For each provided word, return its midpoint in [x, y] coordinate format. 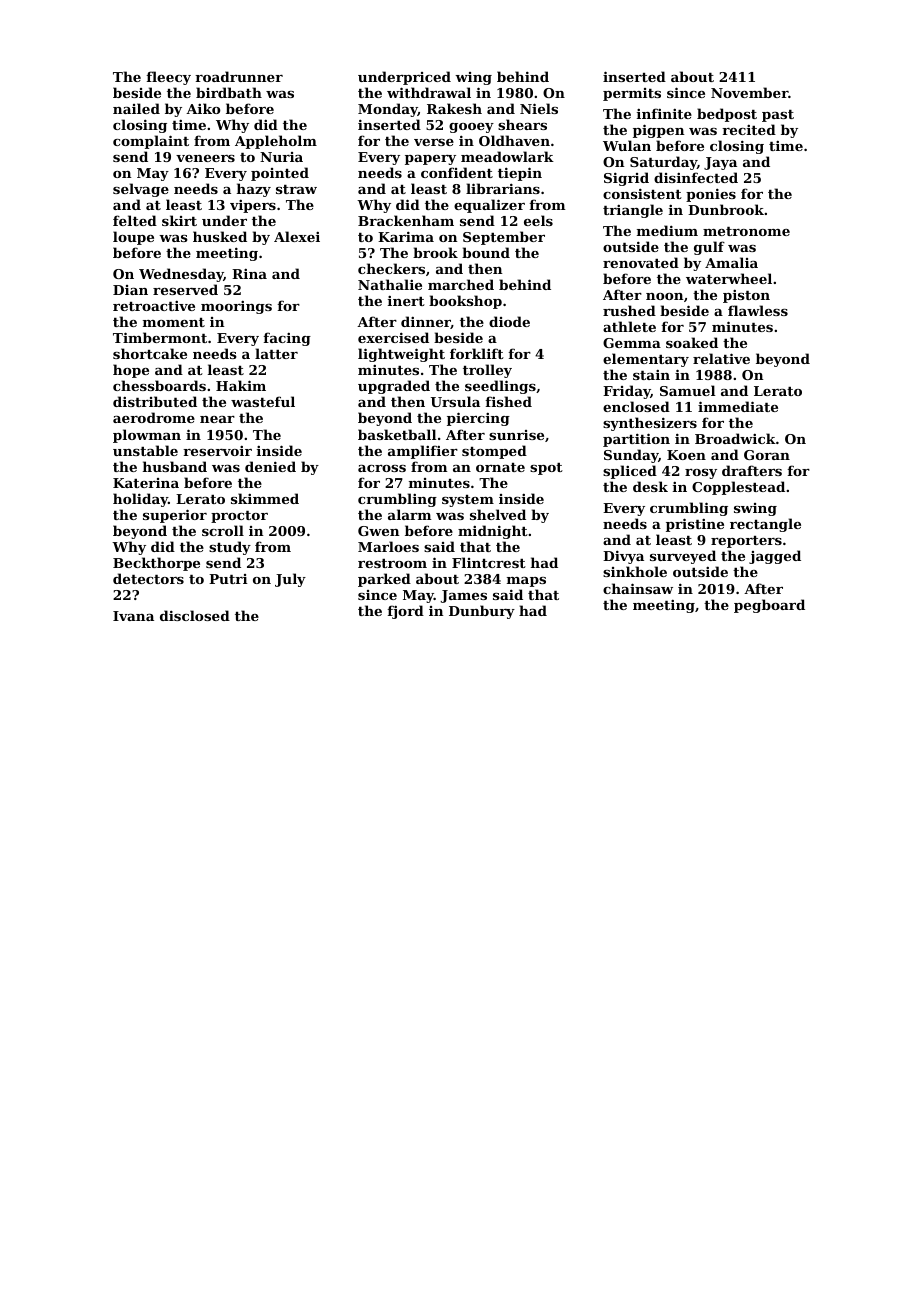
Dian [130, 290]
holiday [140, 500]
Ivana [133, 616]
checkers [391, 268]
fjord [406, 612]
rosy [701, 474]
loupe [133, 238]
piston [746, 296]
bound [486, 252]
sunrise [516, 435]
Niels [539, 108]
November [749, 92]
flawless [758, 310]
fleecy [169, 78]
